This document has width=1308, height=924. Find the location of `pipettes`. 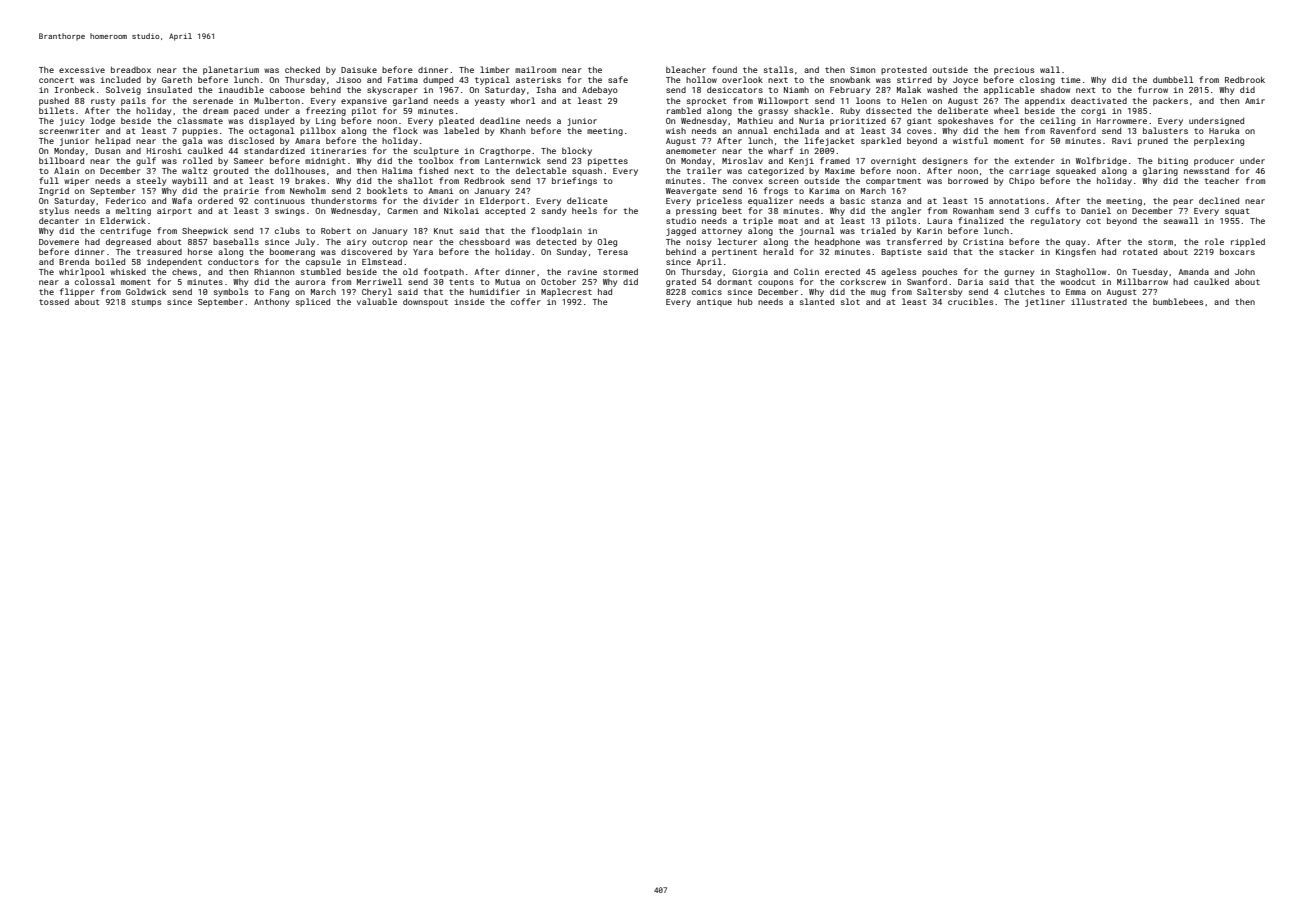

pipettes is located at coordinates (608, 162).
